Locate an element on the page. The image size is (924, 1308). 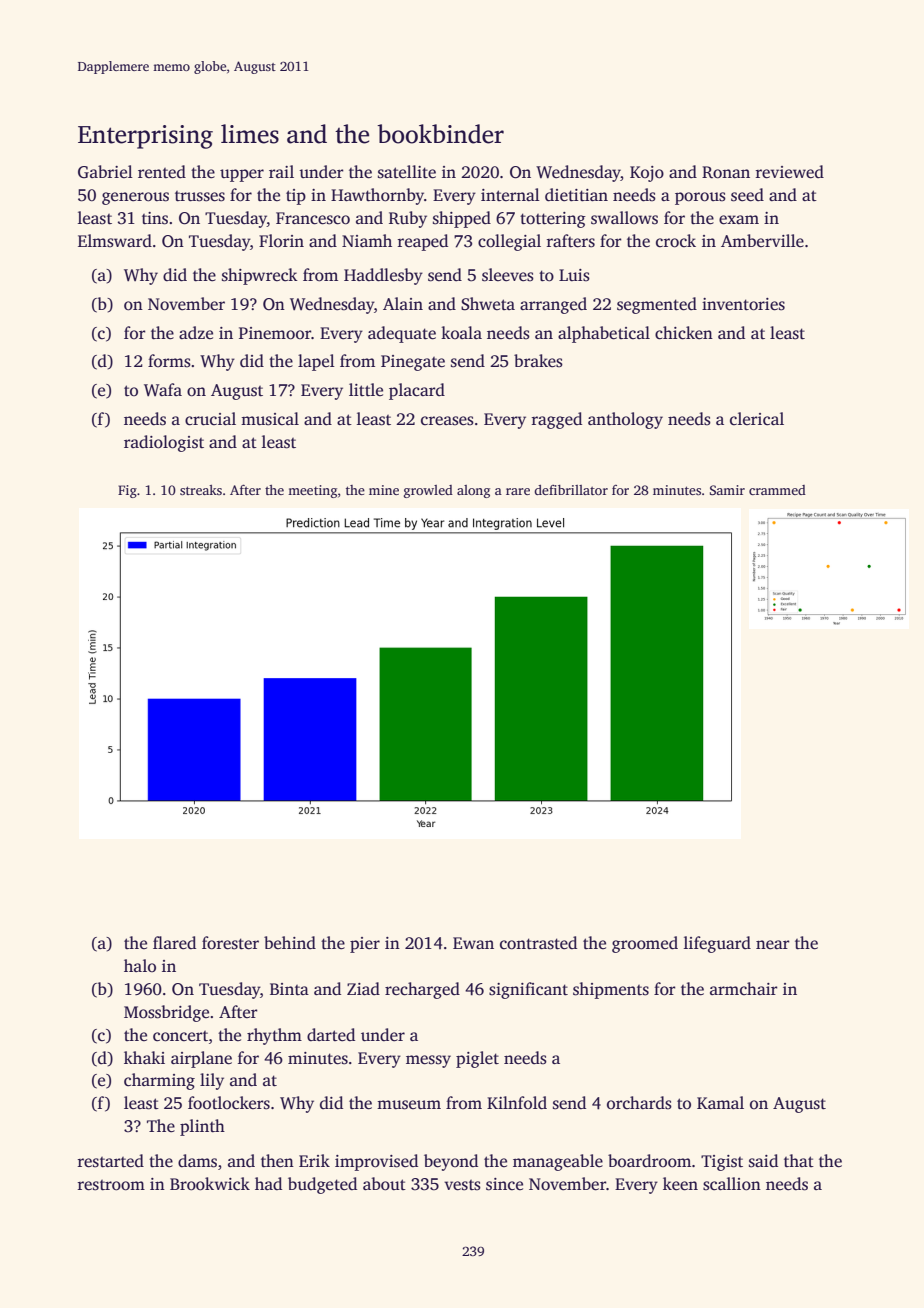
satellite is located at coordinates (407, 172).
